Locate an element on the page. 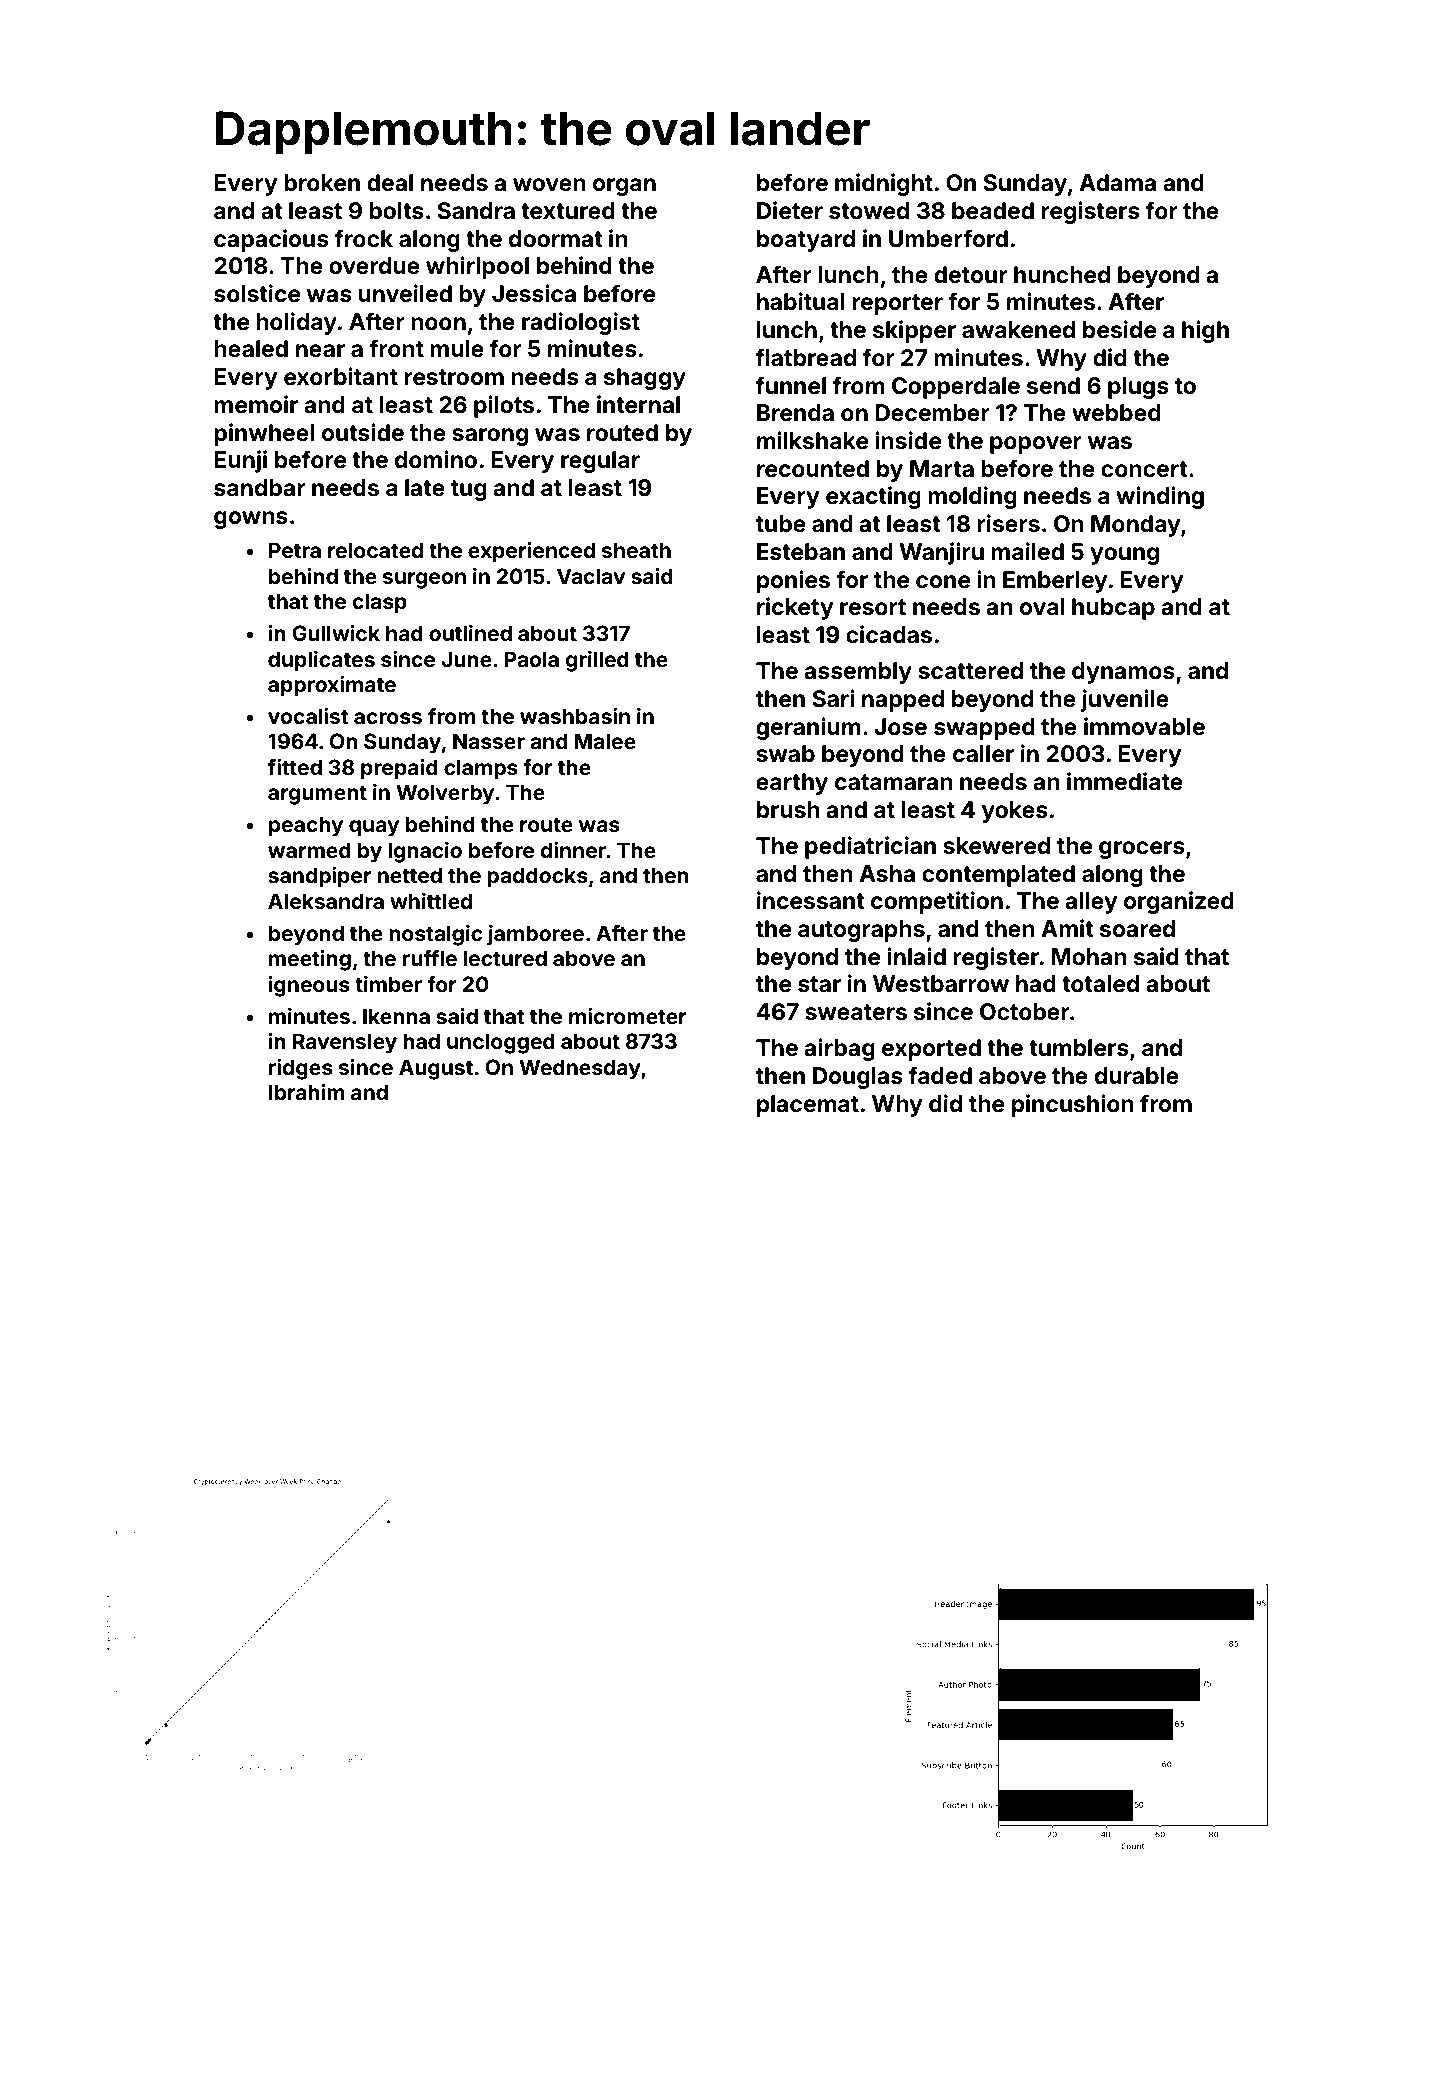  solstice is located at coordinates (257, 293).
